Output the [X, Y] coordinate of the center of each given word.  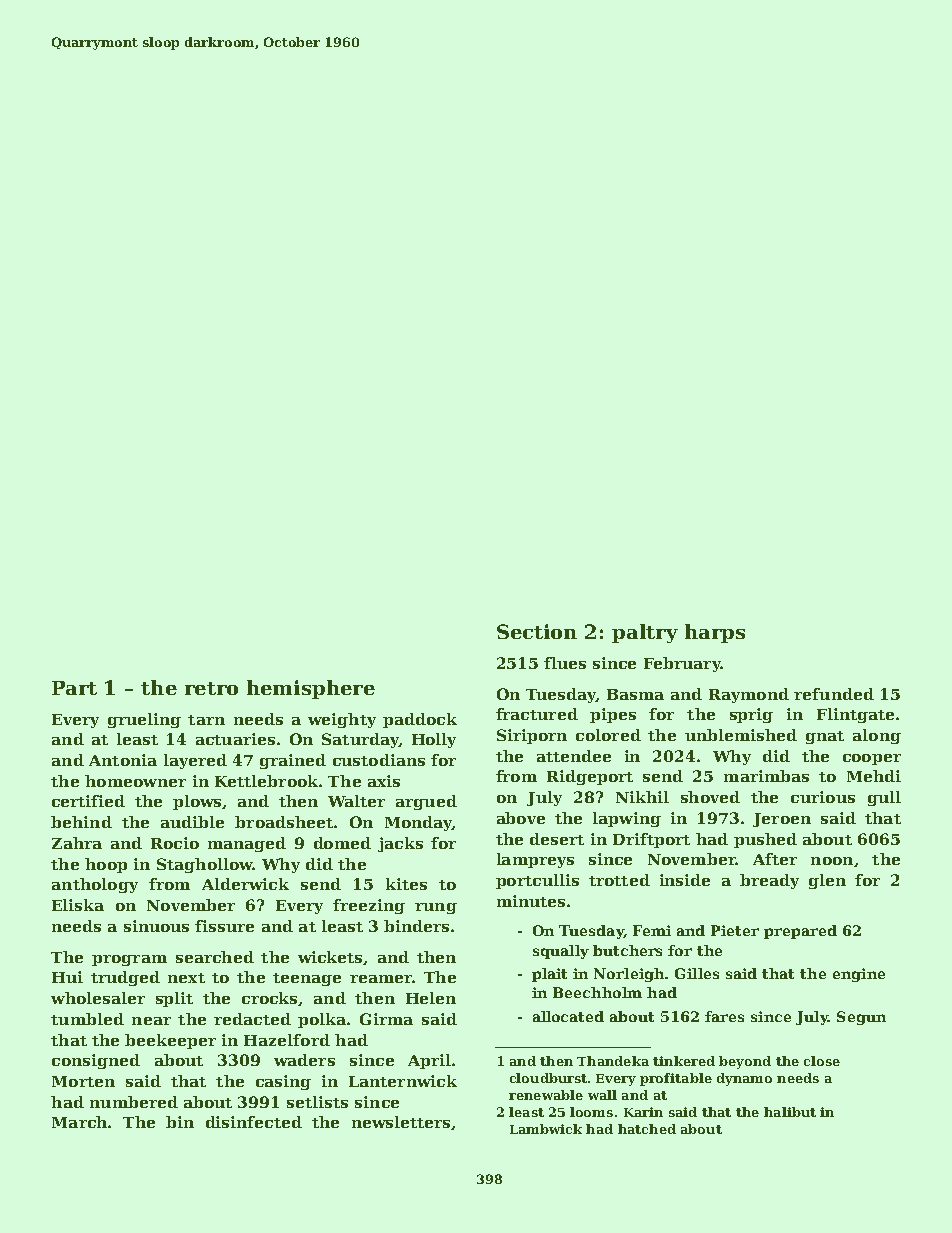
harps [715, 633]
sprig [751, 715]
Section [537, 631]
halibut [790, 1112]
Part [74, 688]
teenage [307, 979]
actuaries [235, 739]
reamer [381, 979]
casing [283, 1082]
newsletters [401, 1122]
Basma [635, 694]
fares [724, 1016]
